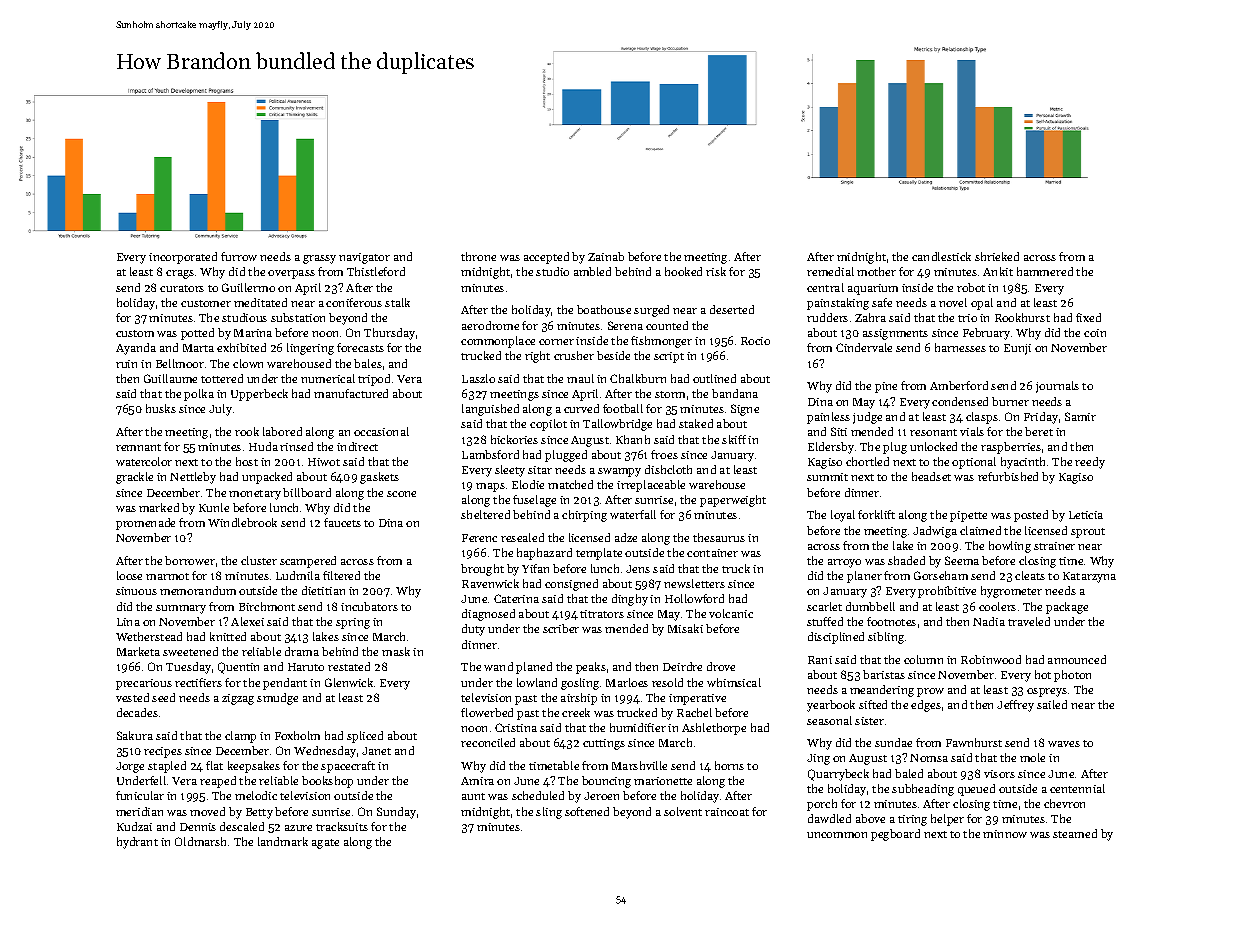  I want to click on journals, so click(1057, 387).
